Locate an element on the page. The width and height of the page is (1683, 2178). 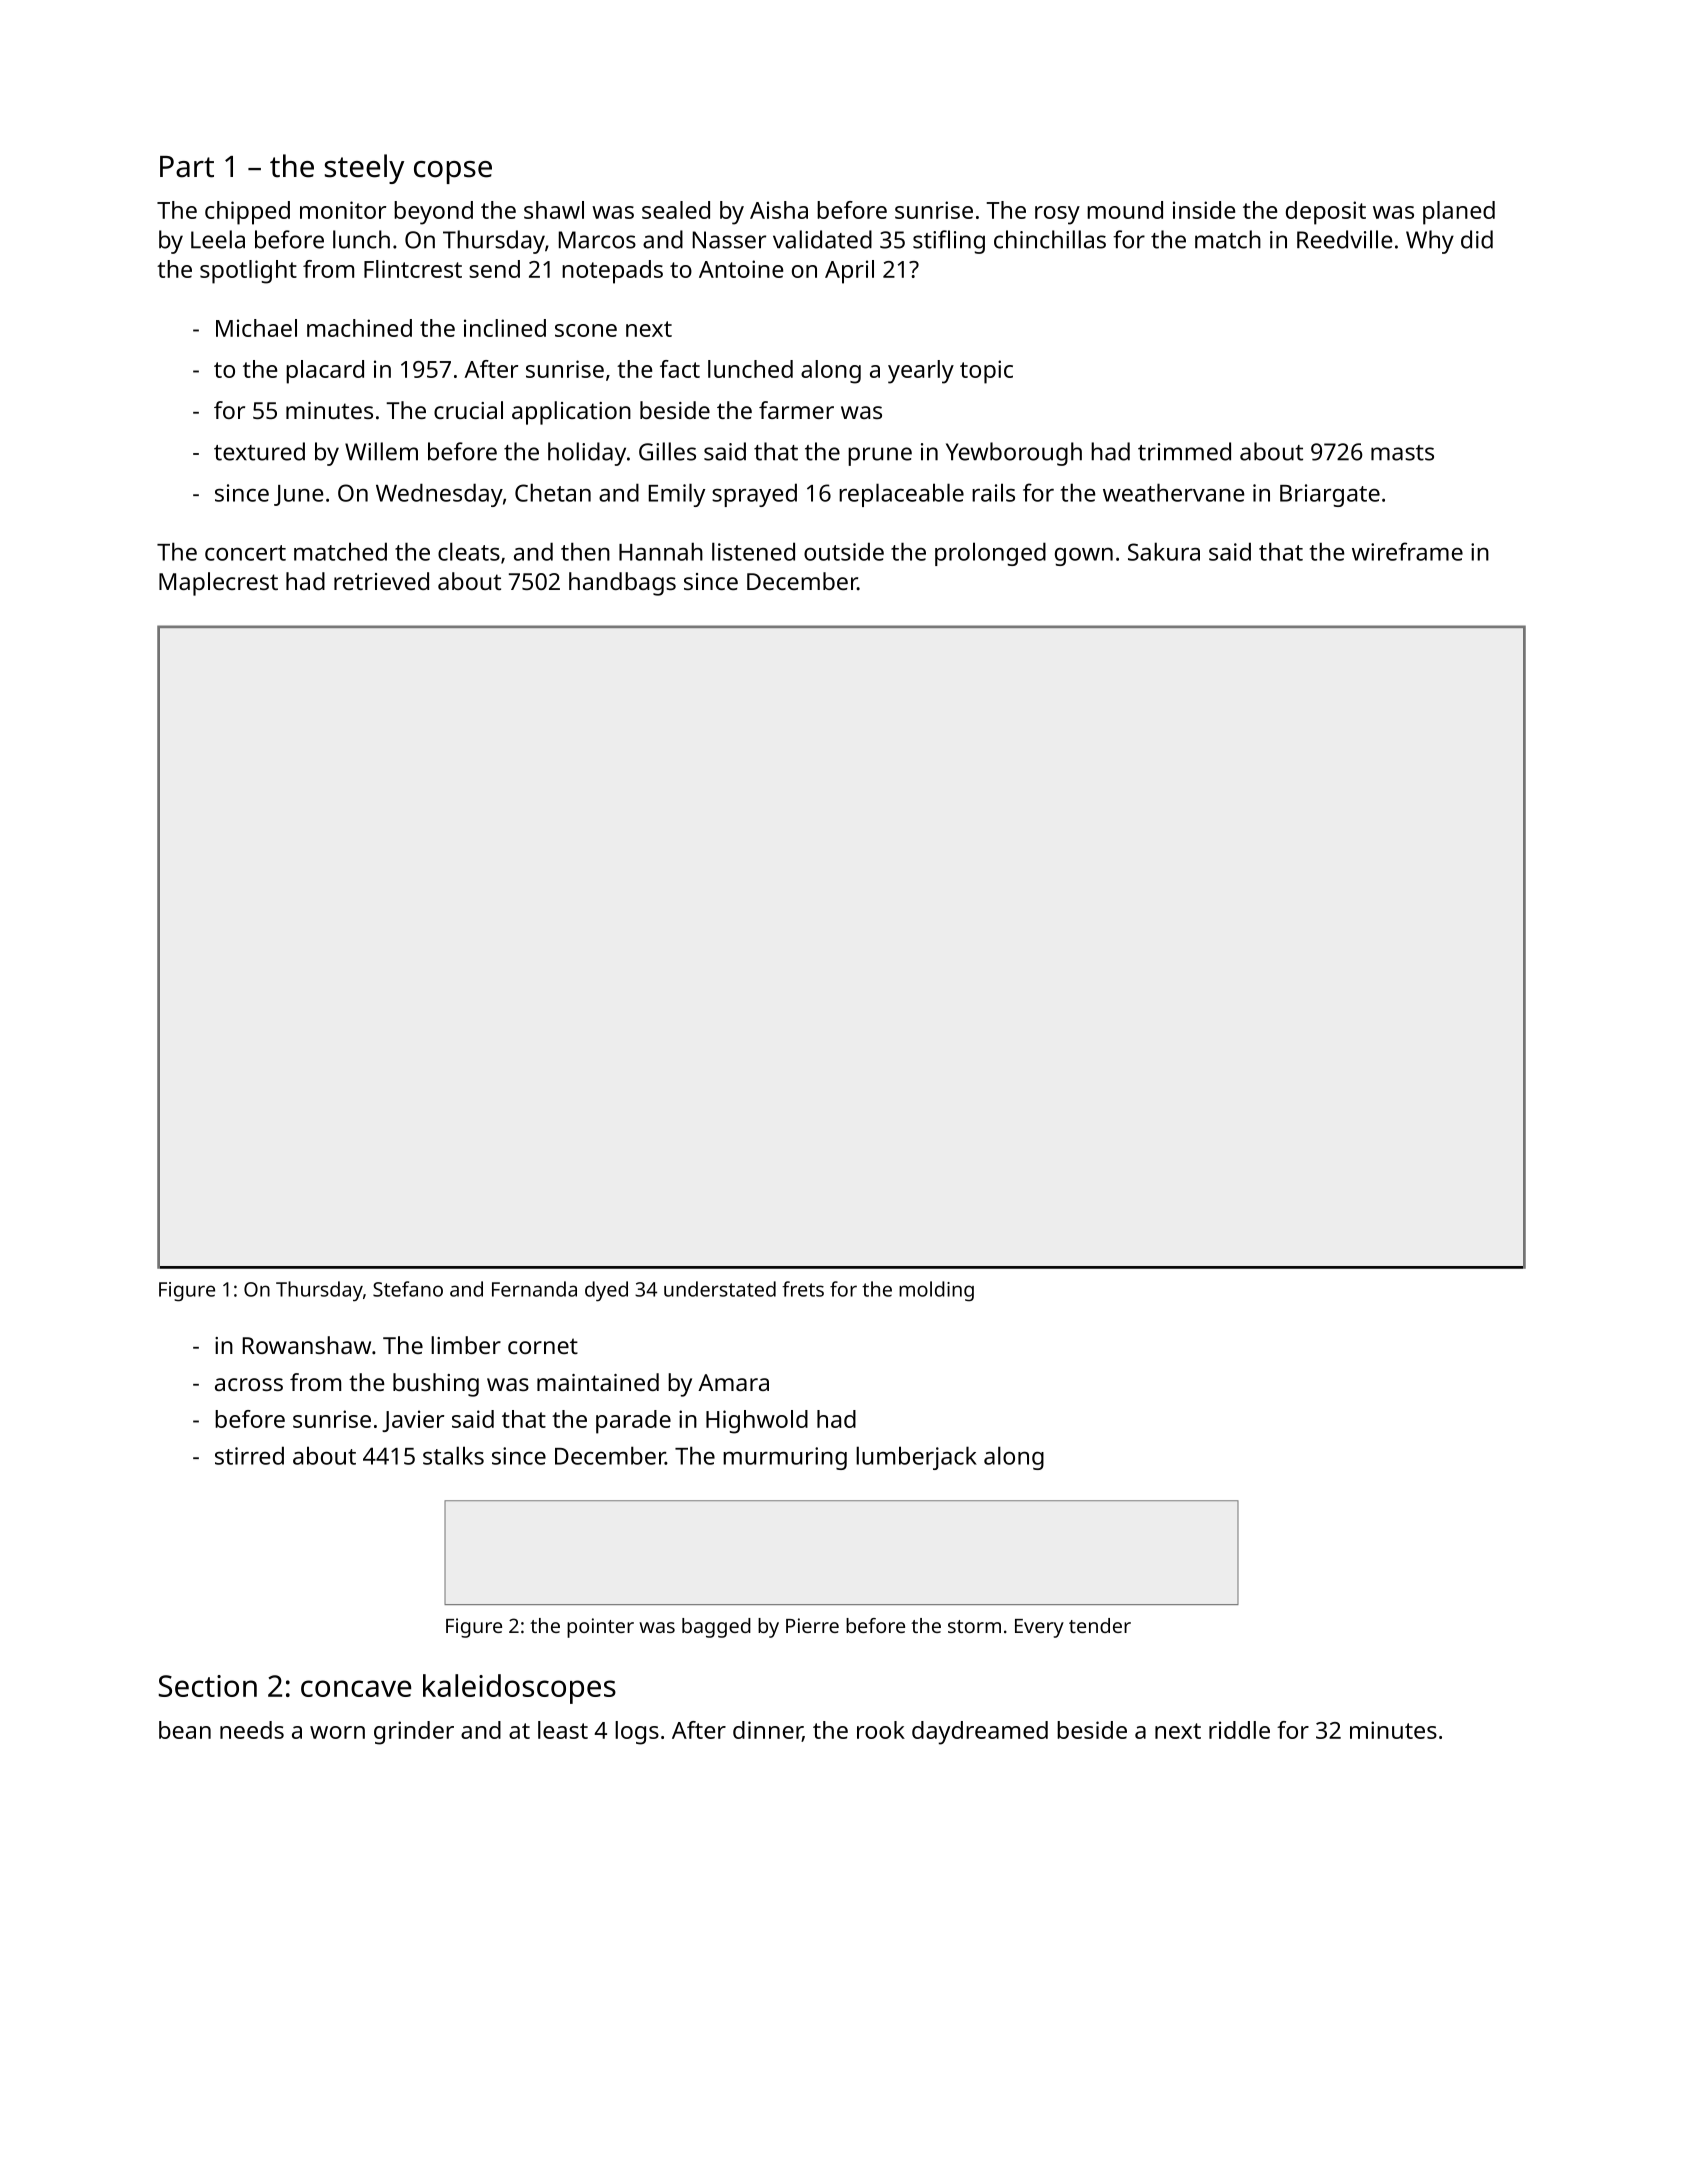
Sakura is located at coordinates (1164, 551).
